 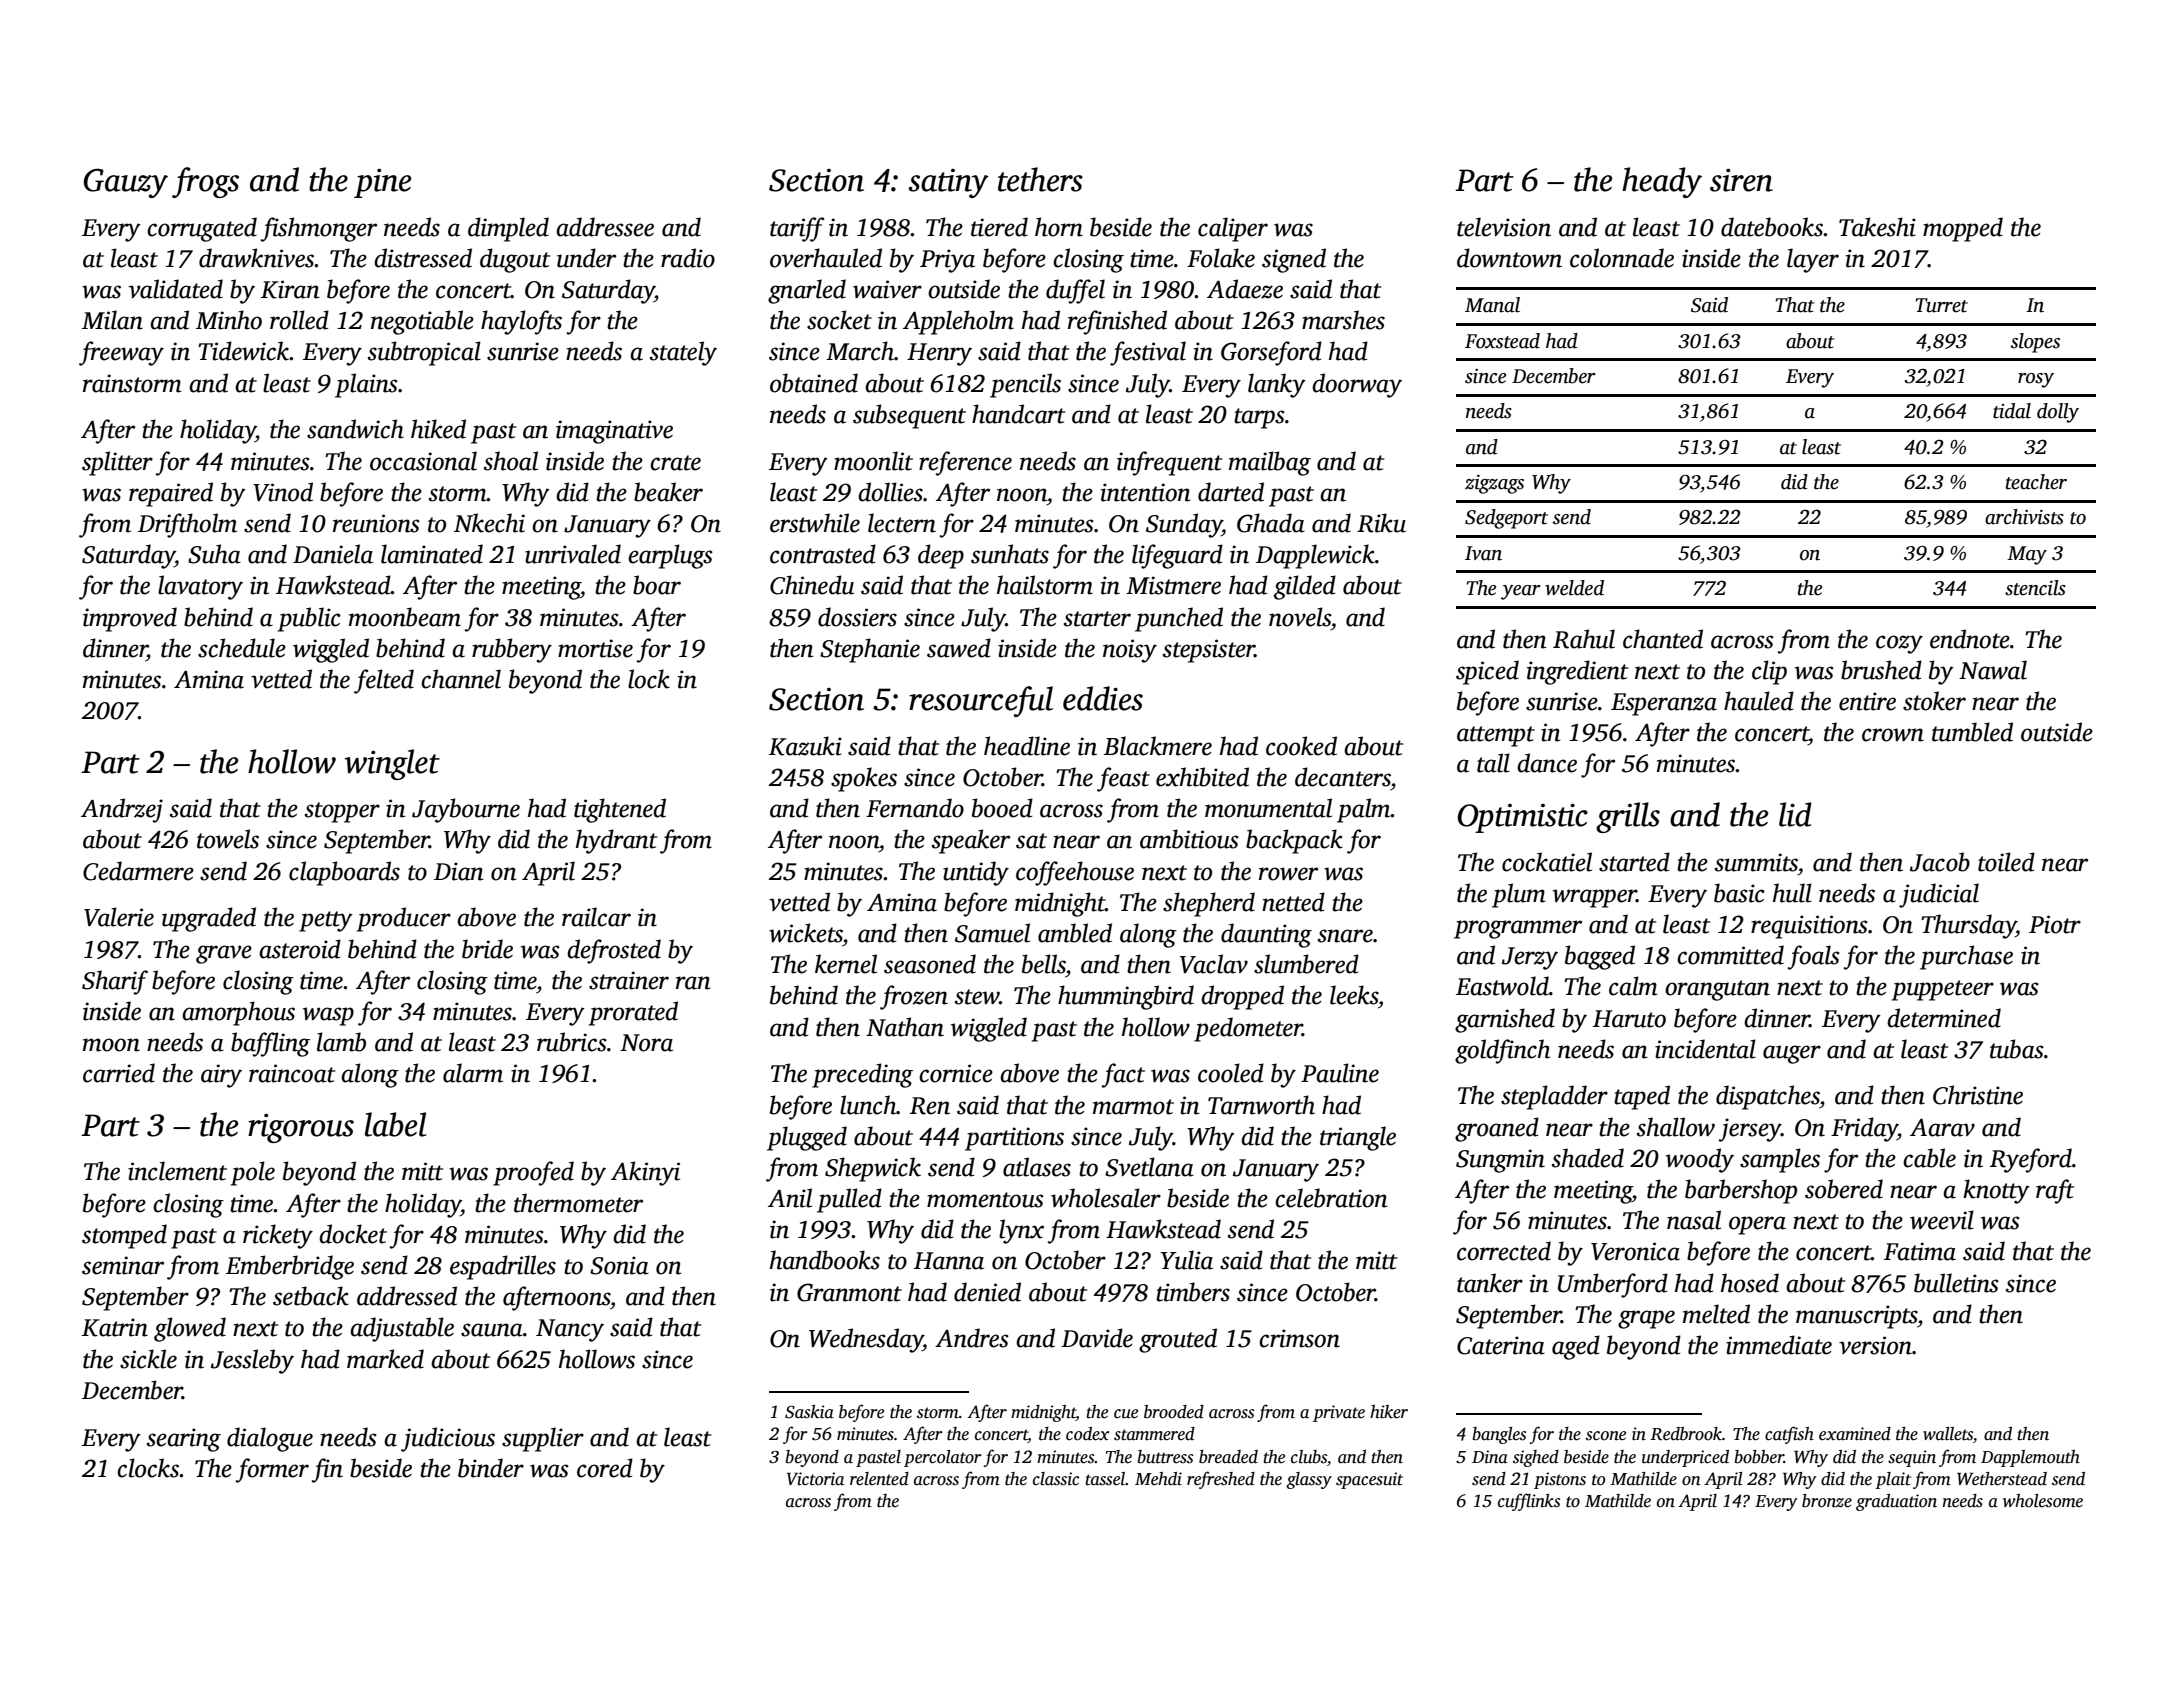 What do you see at coordinates (121, 353) in the screenshot?
I see `freeway` at bounding box center [121, 353].
